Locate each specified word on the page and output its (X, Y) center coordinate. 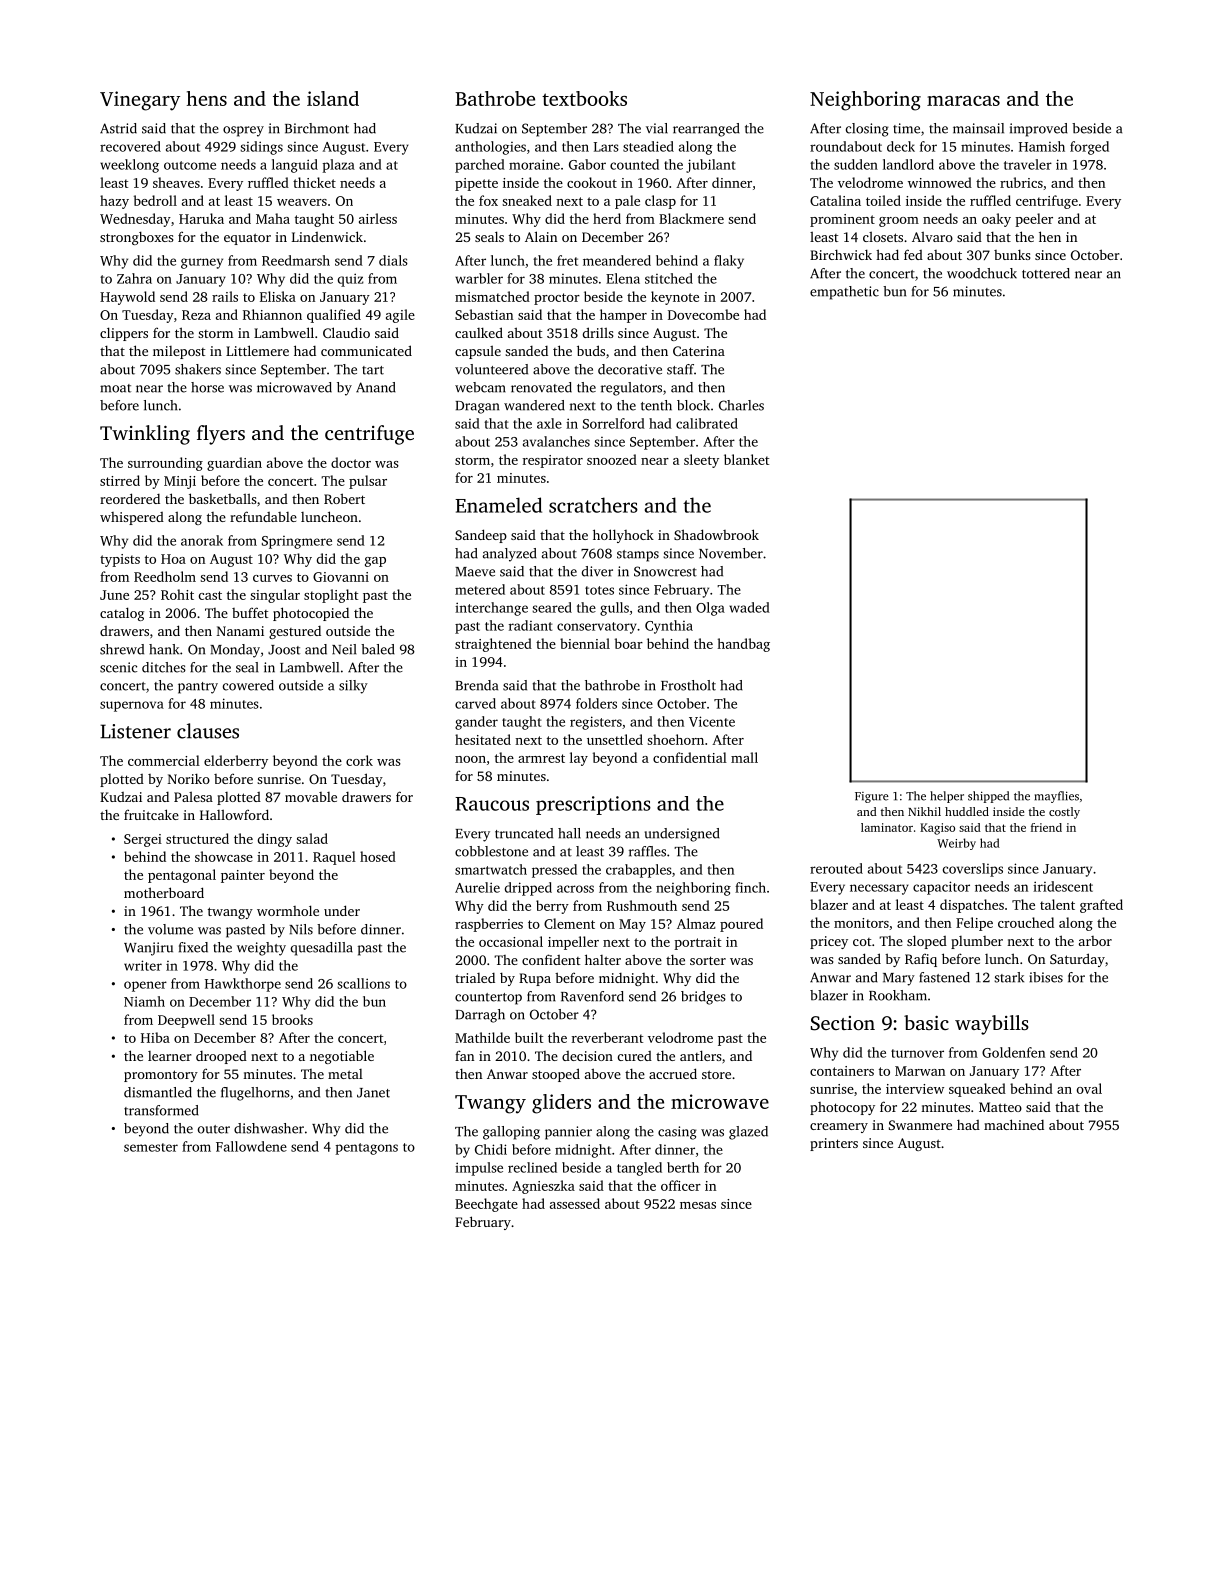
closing (867, 130)
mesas (698, 1205)
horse (207, 387)
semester (151, 1147)
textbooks (584, 98)
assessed (575, 1203)
